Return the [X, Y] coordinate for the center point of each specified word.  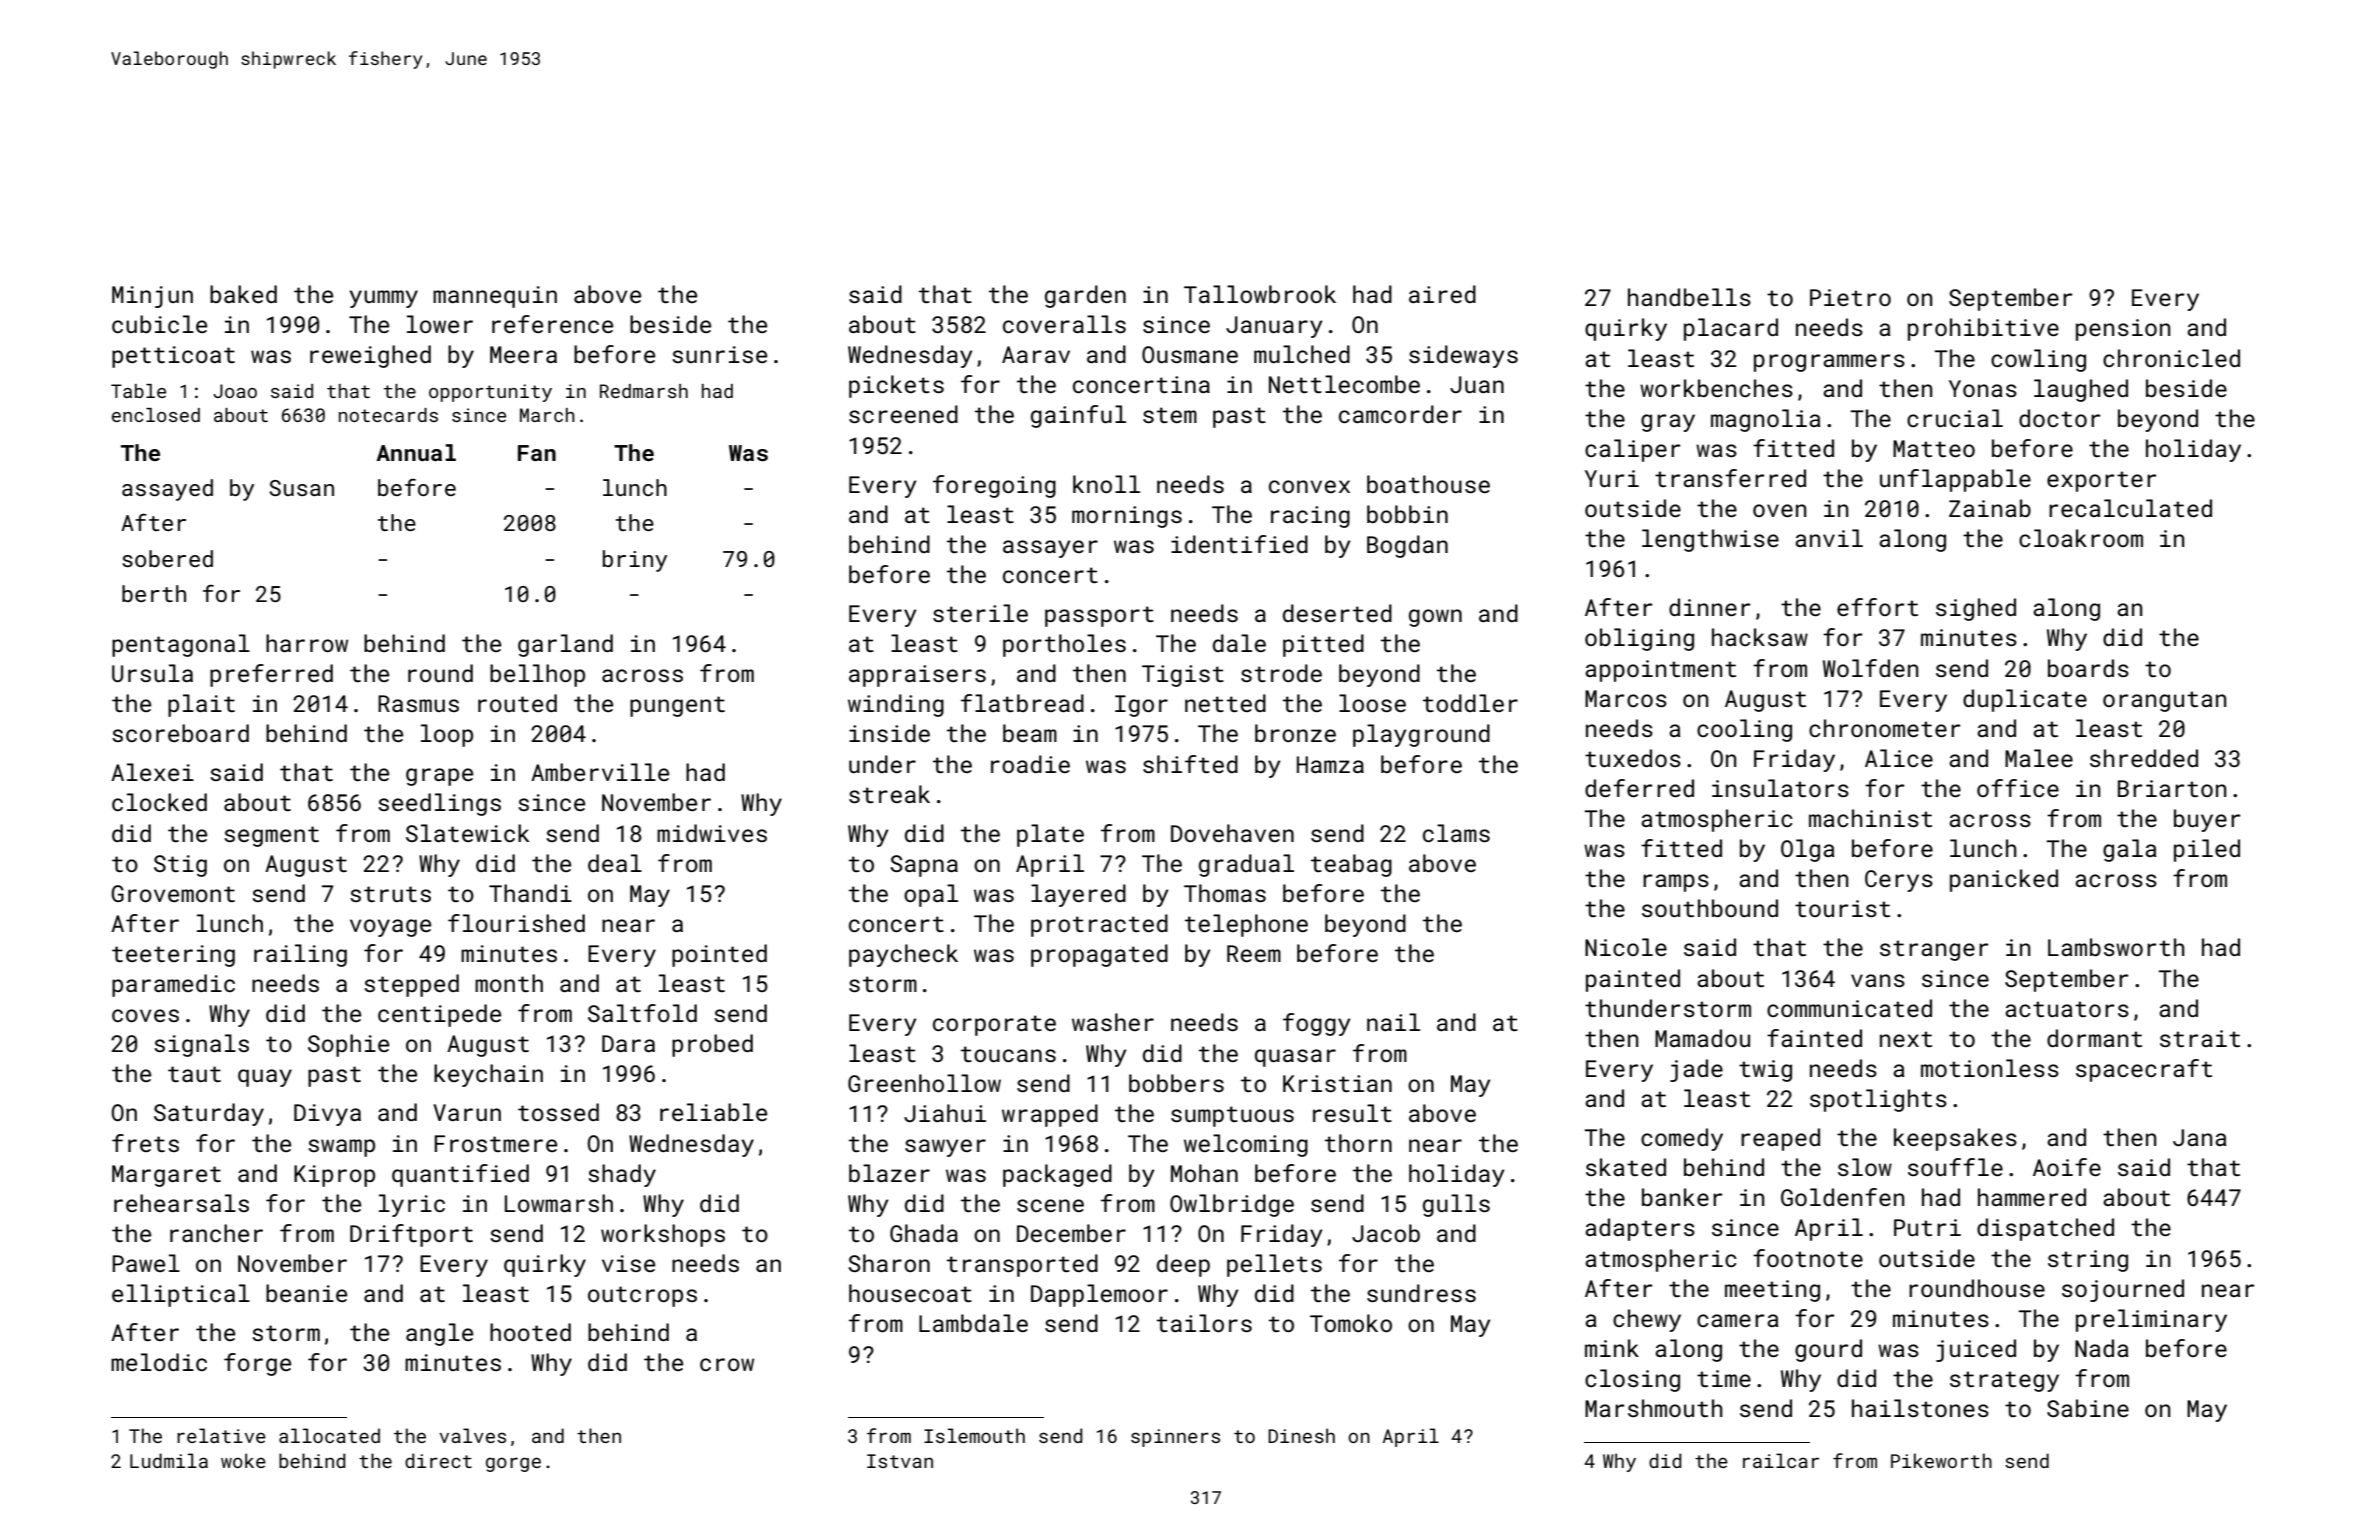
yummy [383, 299]
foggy [1317, 1024]
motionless [1990, 1068]
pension [2123, 330]
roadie [1030, 764]
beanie [306, 1293]
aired [1442, 294]
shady [622, 1175]
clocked [159, 802]
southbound [1710, 908]
